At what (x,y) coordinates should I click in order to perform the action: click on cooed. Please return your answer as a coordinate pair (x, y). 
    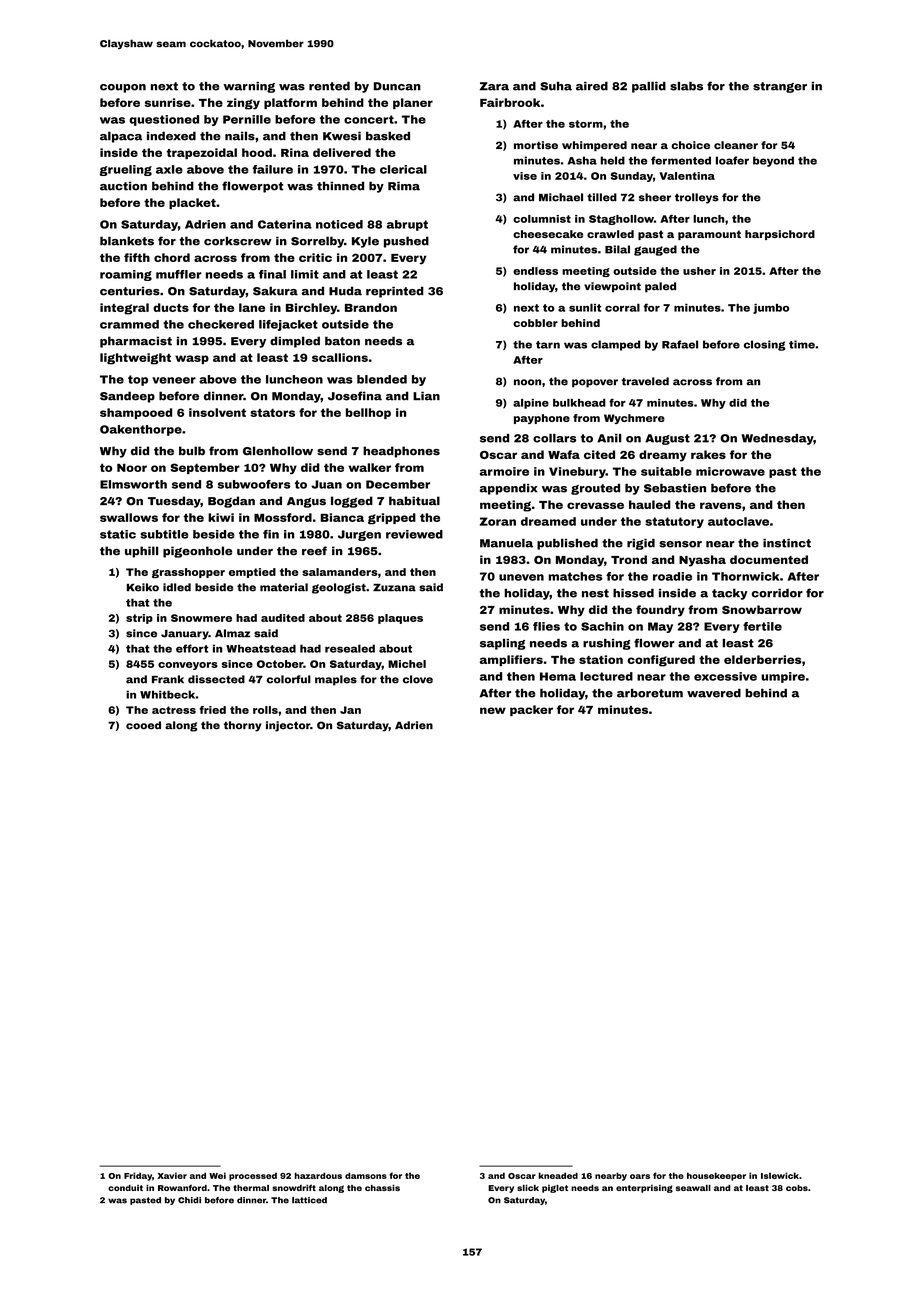
    Looking at the image, I should click on (143, 725).
